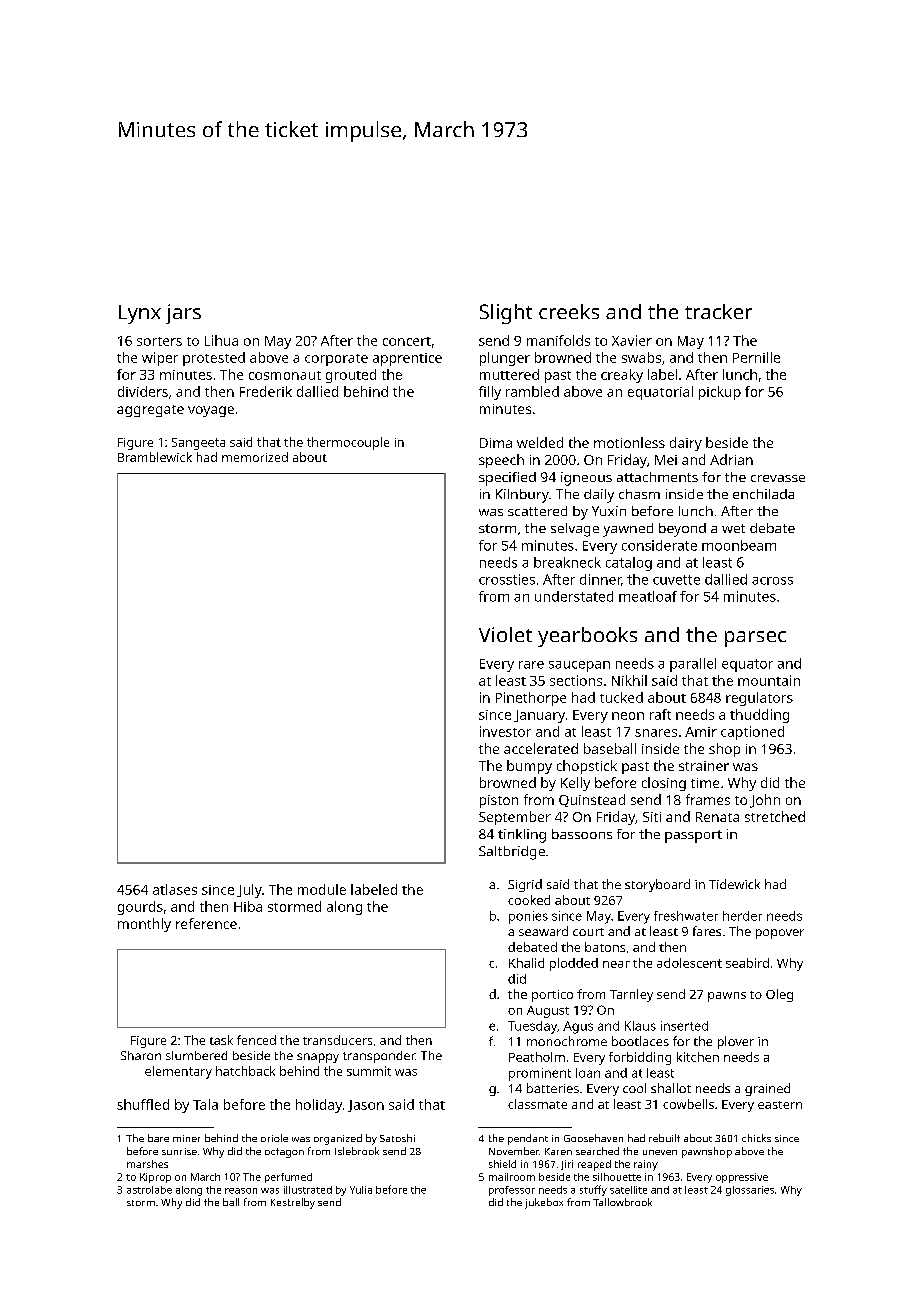 The height and width of the document is (1308, 924). Describe the element at coordinates (544, 1203) in the document. I see `jukebox` at that location.
